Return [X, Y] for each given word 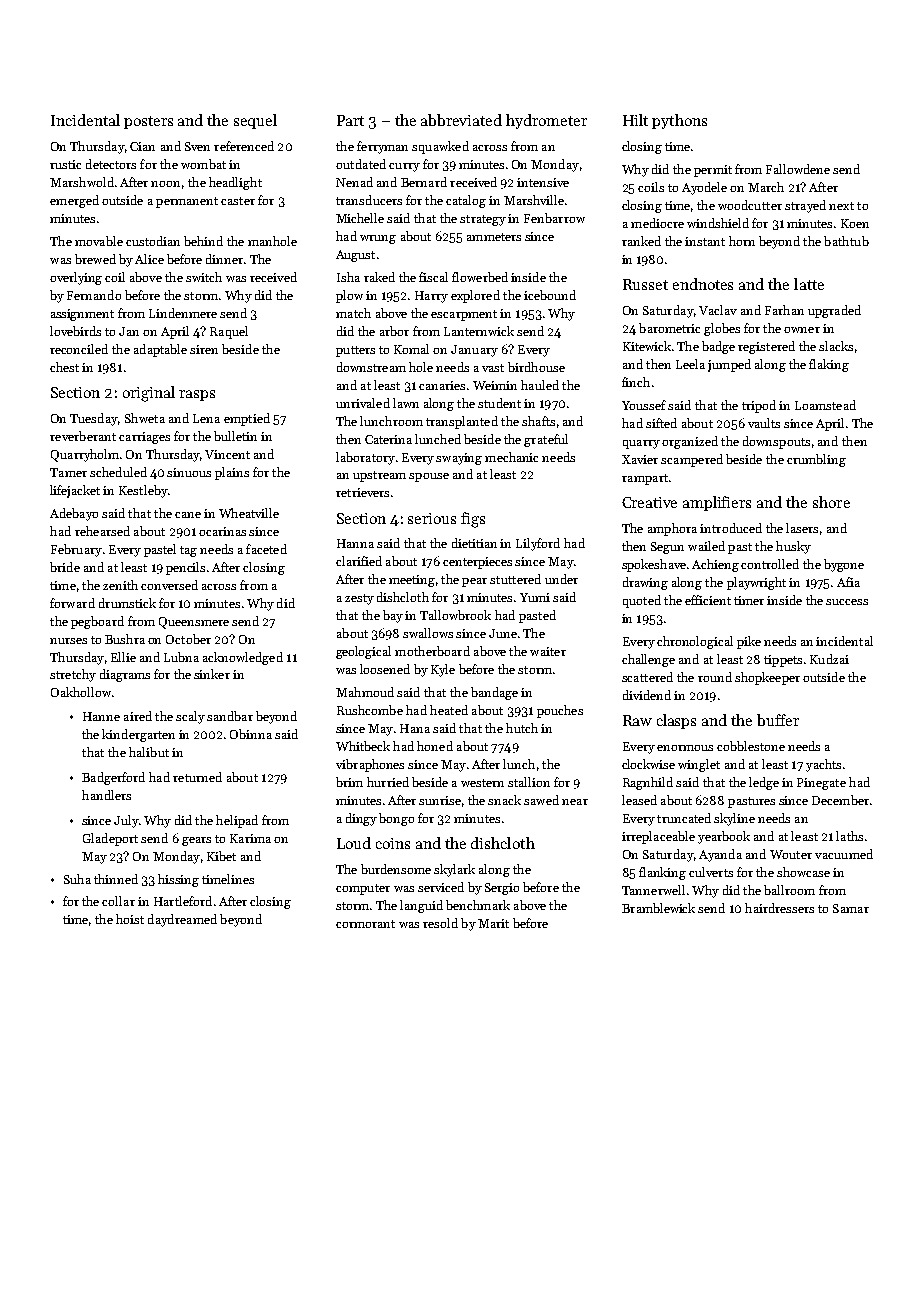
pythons [679, 121]
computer [363, 889]
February [76, 550]
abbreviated [461, 120]
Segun [667, 548]
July [126, 821]
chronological [695, 642]
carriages [144, 438]
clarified [359, 561]
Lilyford [538, 544]
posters [148, 122]
